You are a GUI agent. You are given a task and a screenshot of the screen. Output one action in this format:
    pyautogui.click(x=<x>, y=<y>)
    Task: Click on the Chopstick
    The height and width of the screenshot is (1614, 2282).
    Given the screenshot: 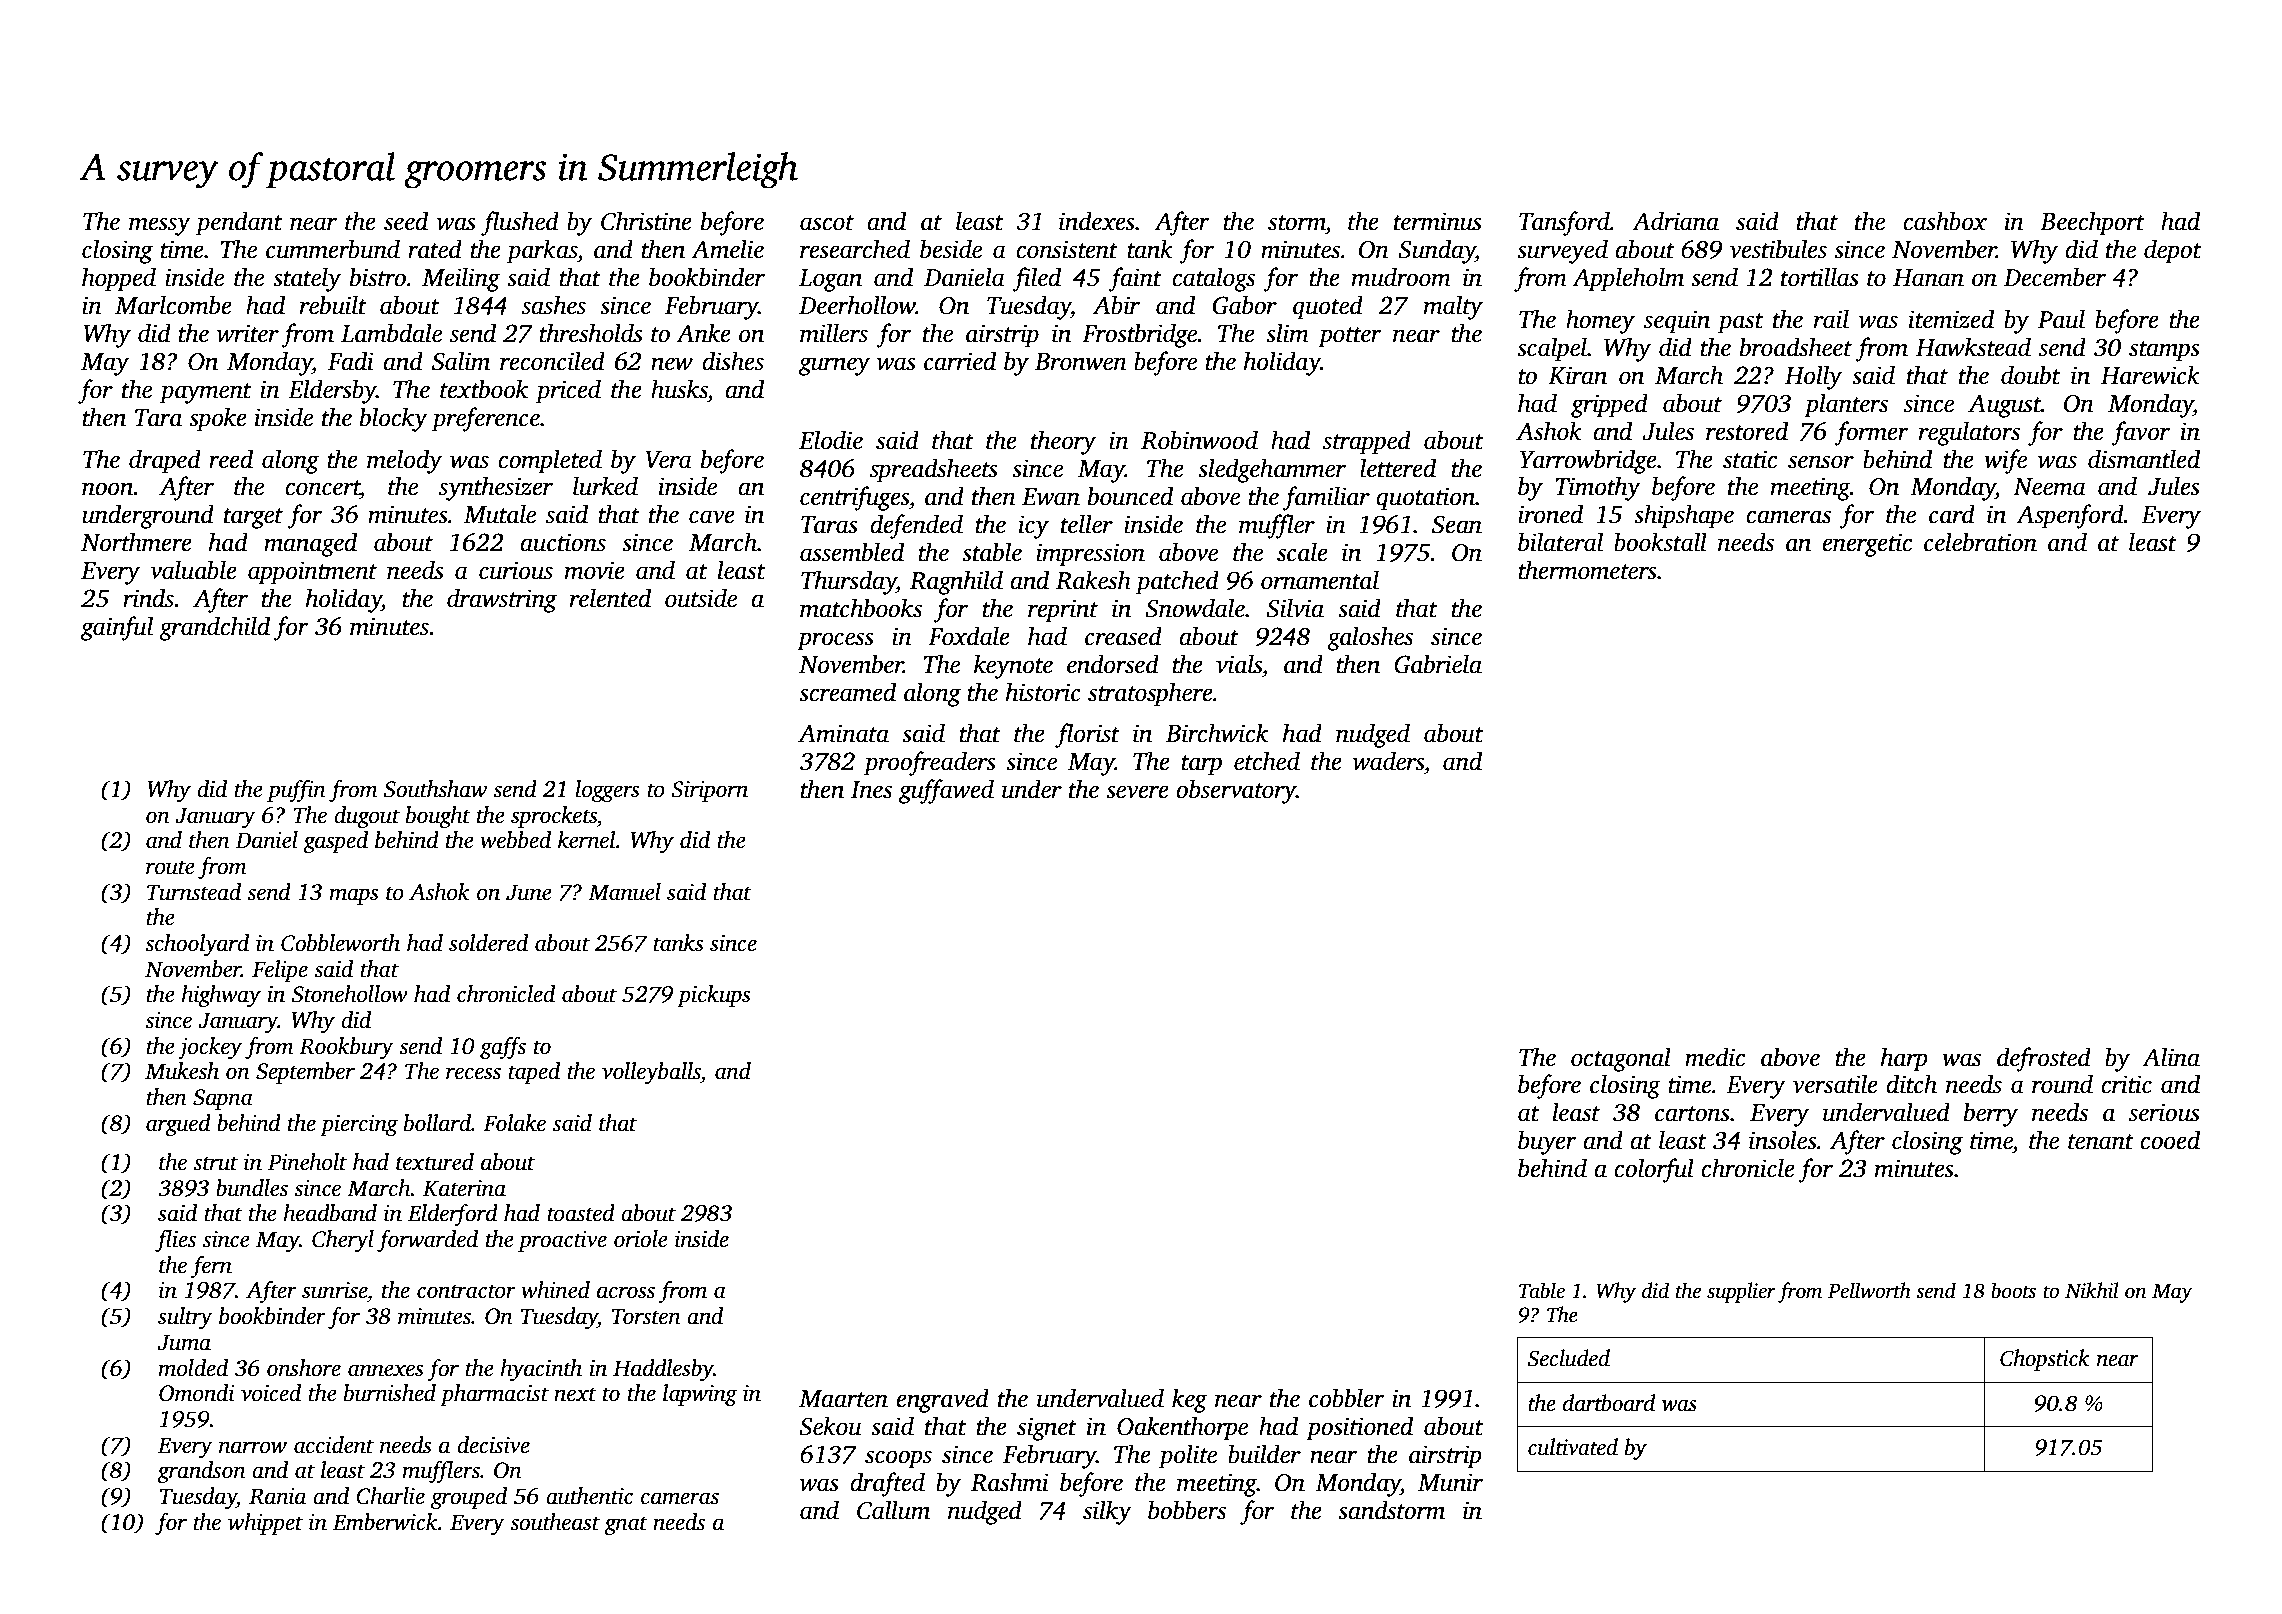 What is the action you would take?
    pyautogui.click(x=2045, y=1360)
